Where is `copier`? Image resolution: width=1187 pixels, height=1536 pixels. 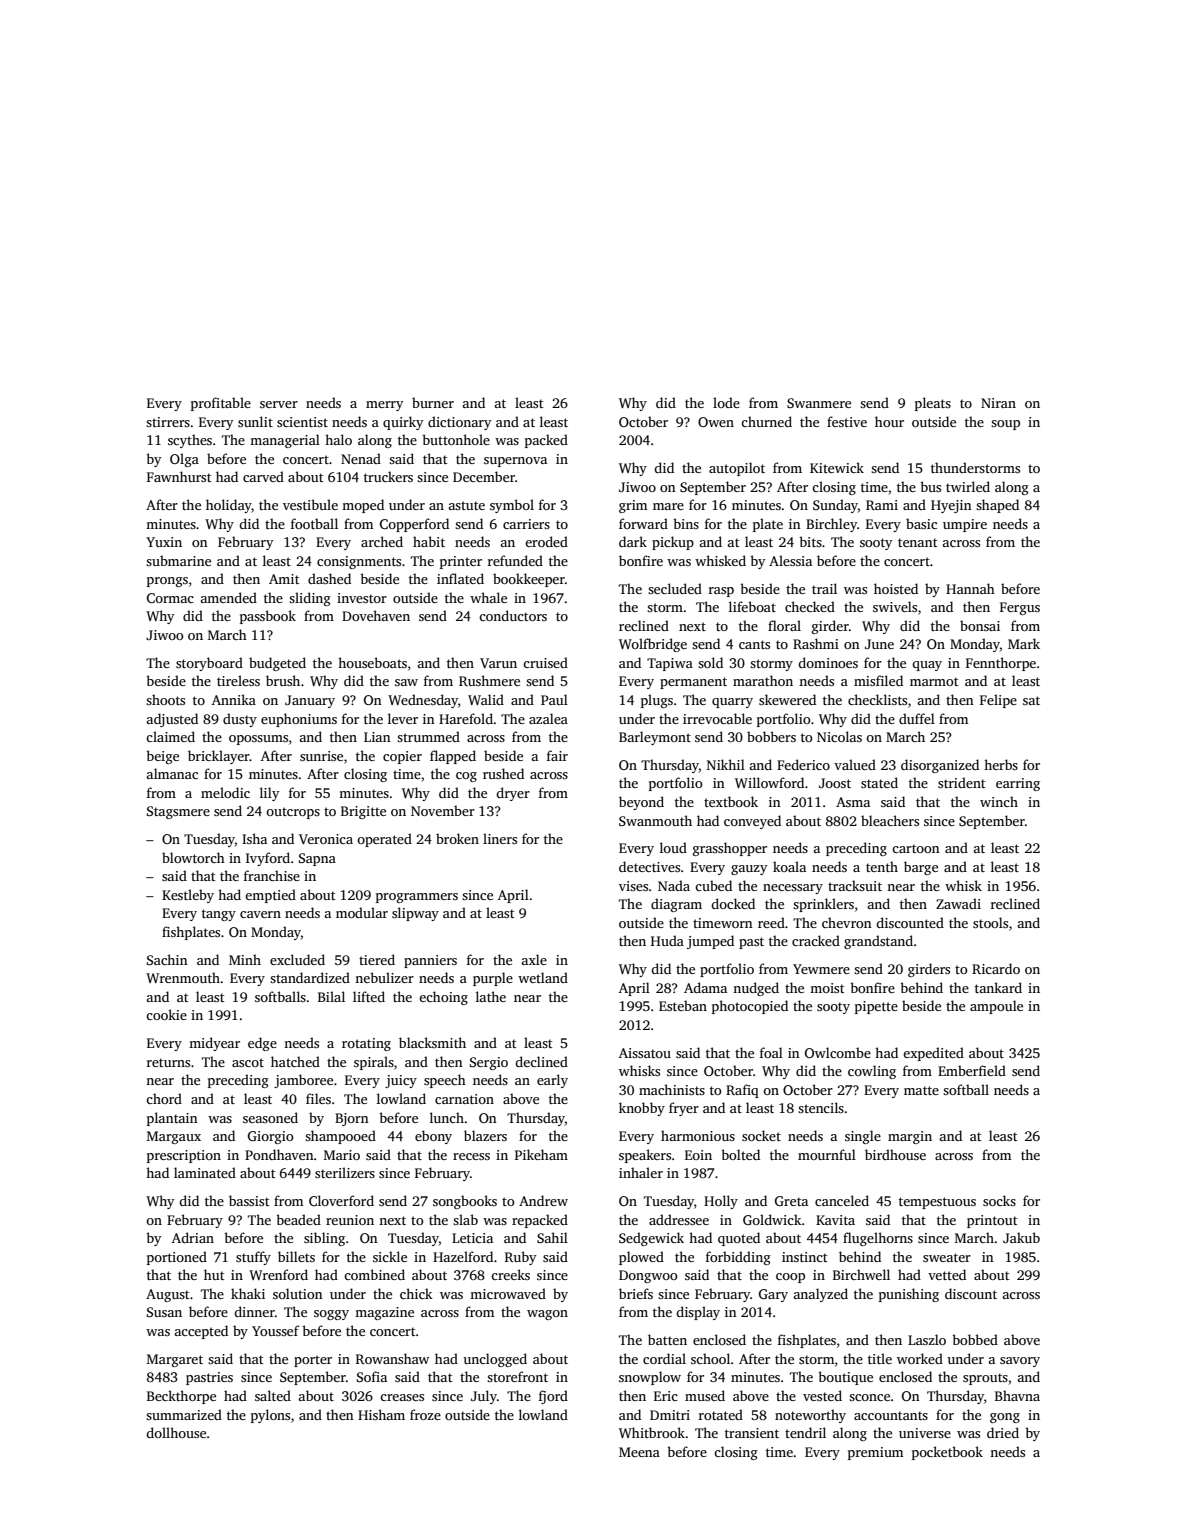
copier is located at coordinates (402, 757).
